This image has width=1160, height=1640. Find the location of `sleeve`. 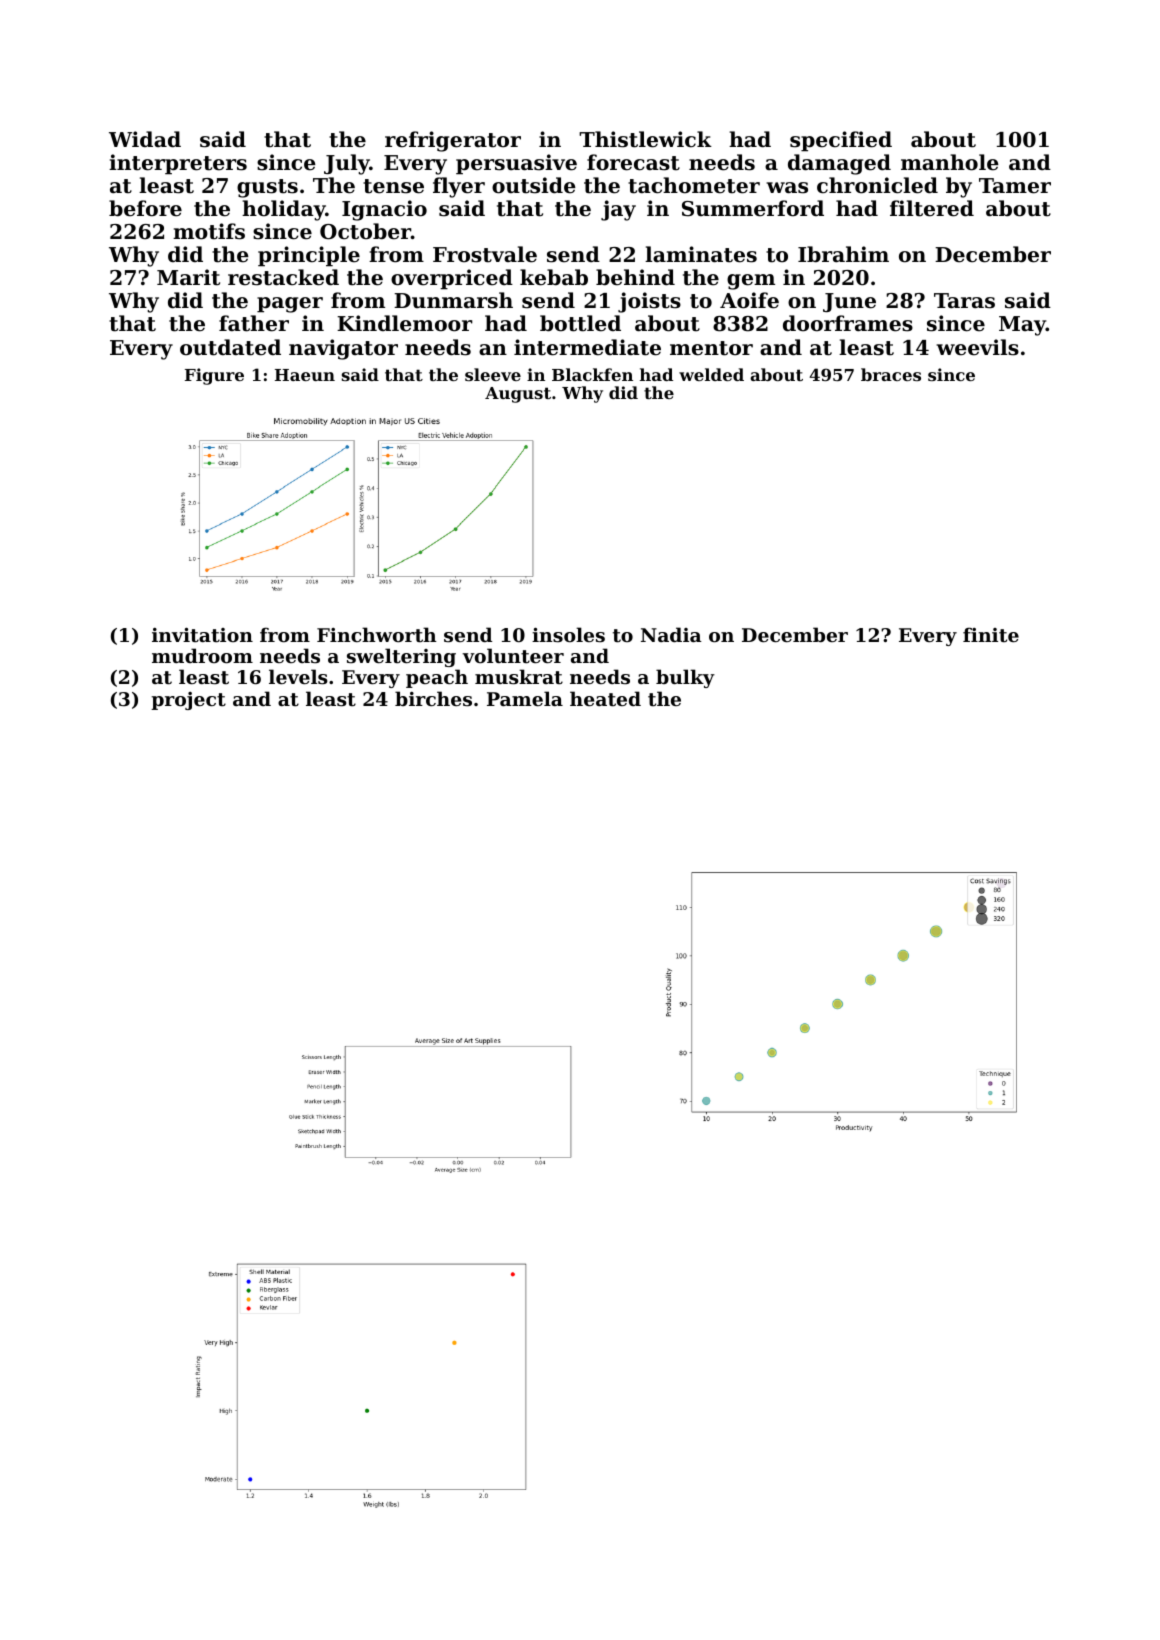

sleeve is located at coordinates (493, 374).
